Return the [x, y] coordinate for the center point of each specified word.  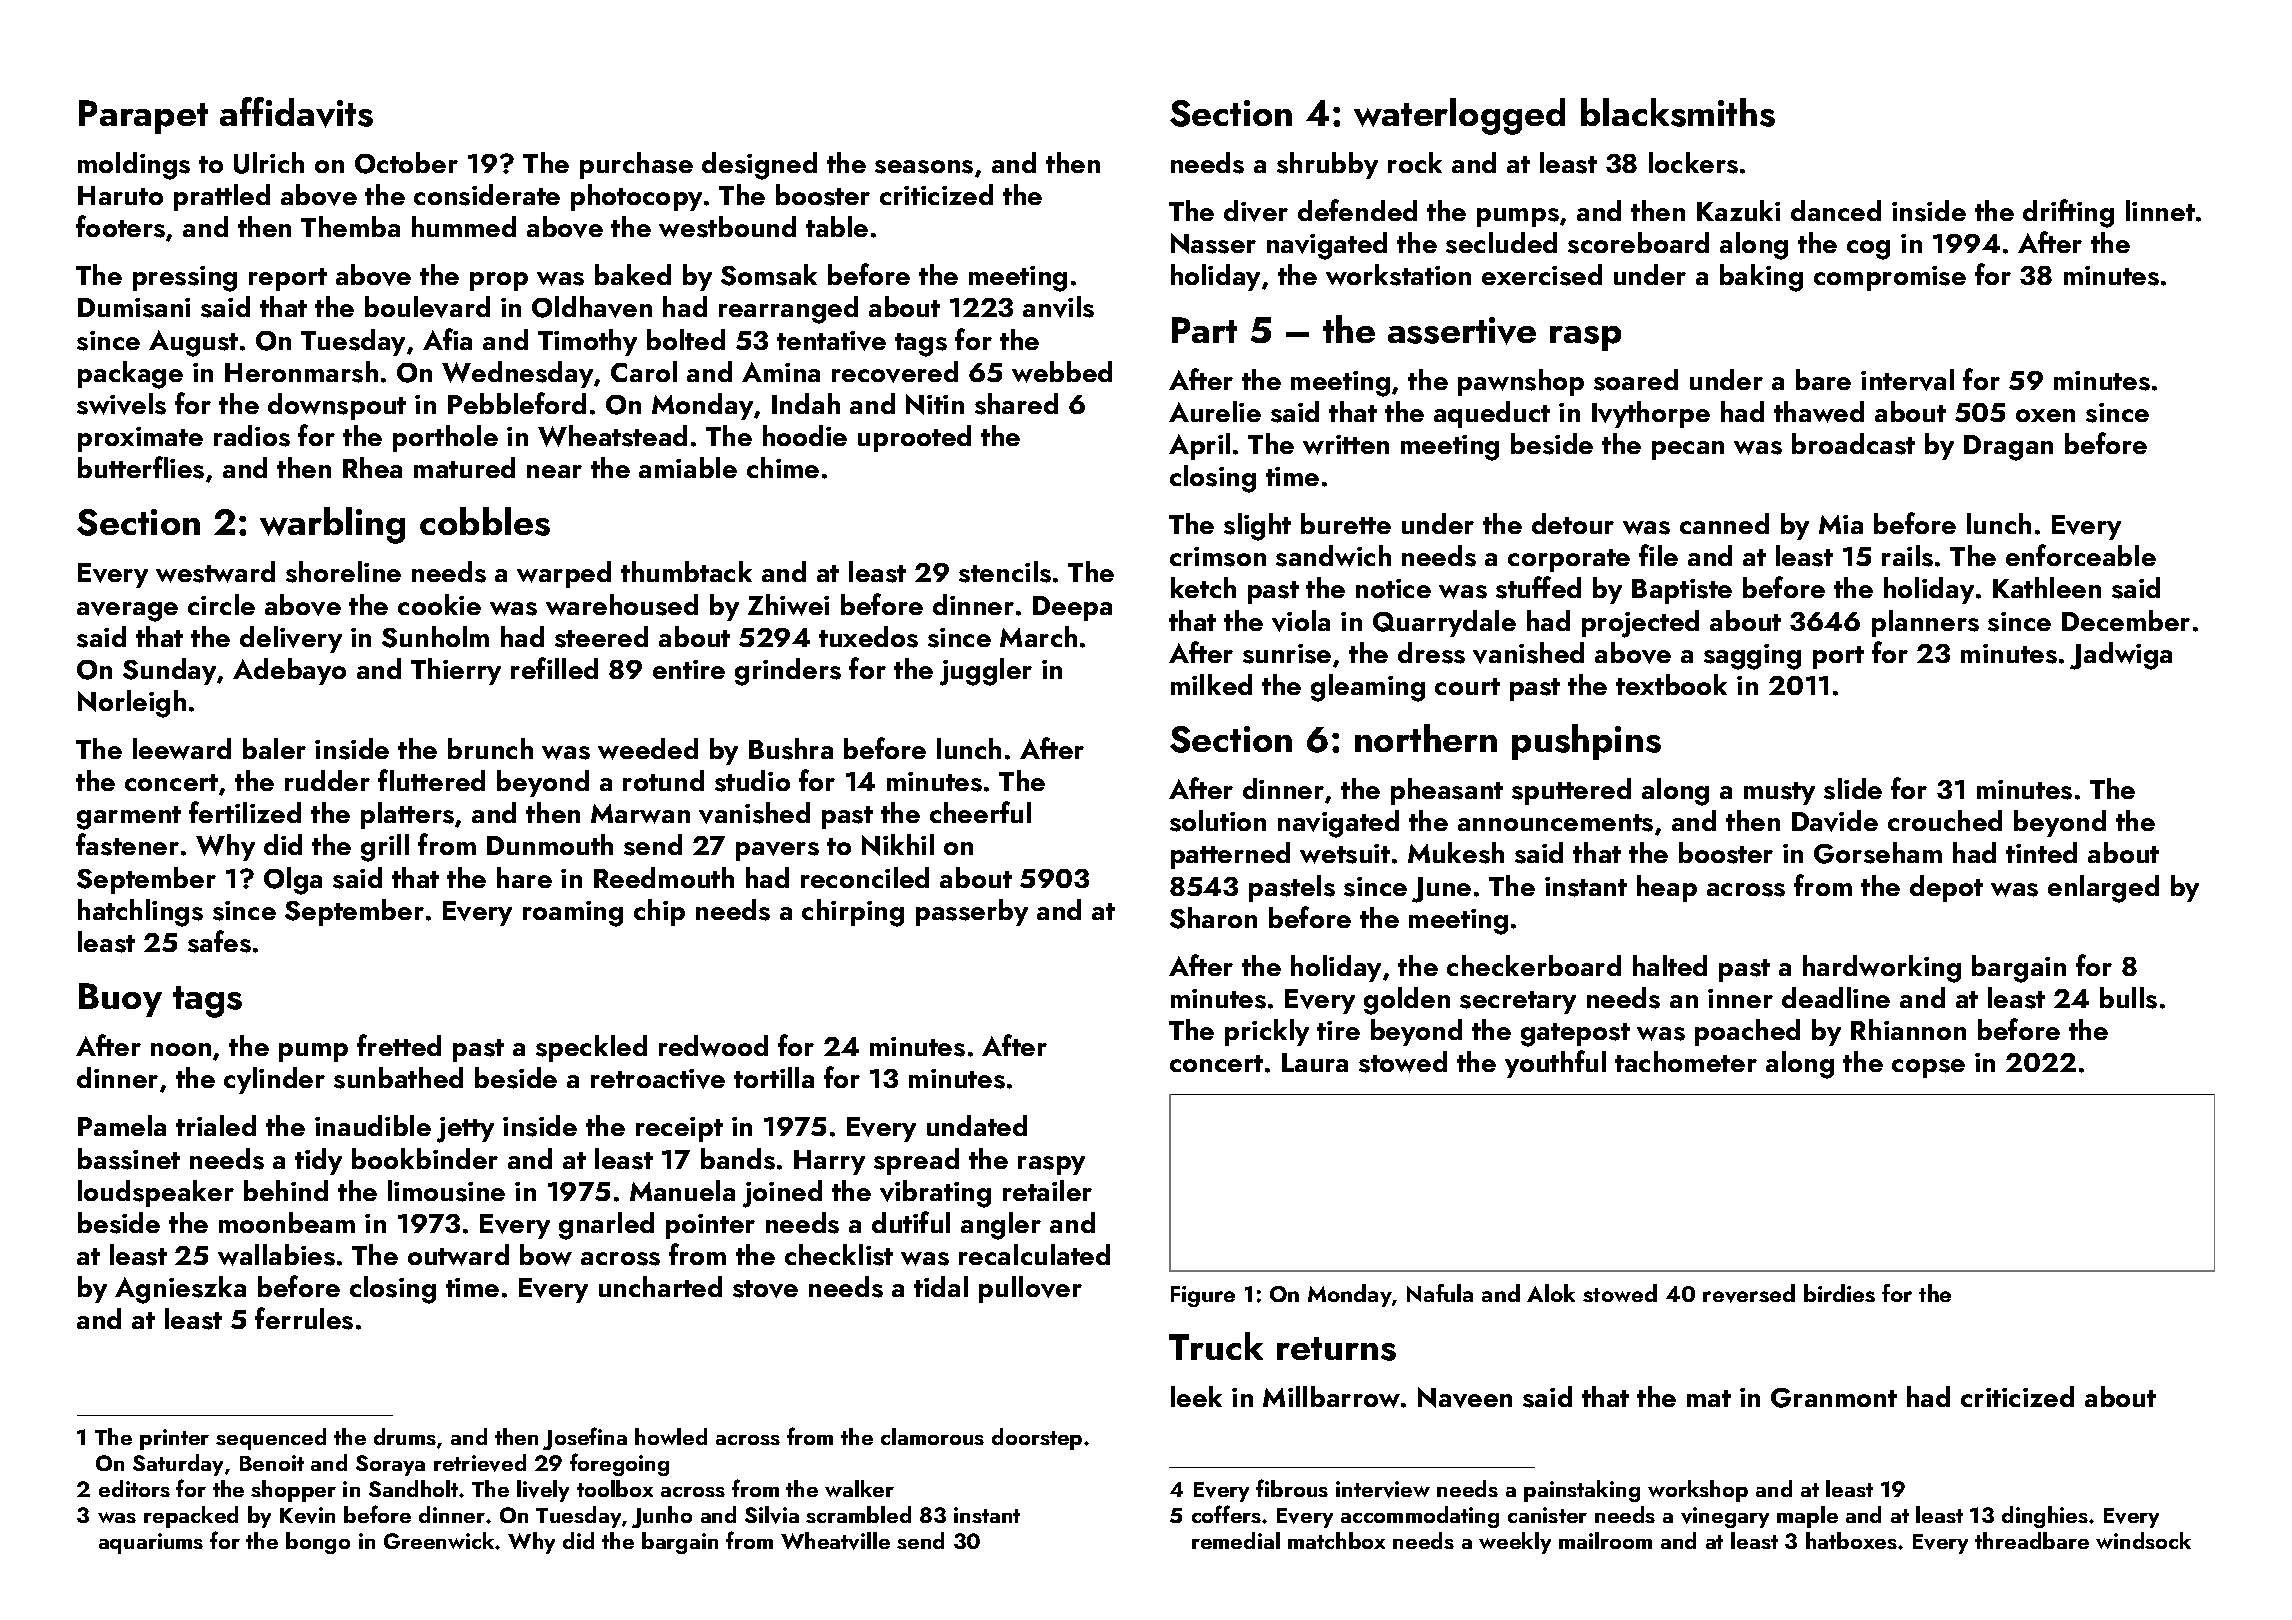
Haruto [120, 195]
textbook [1671, 684]
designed [759, 166]
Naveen [1465, 1397]
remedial [1236, 1540]
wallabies [276, 1255]
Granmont [1834, 1398]
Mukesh [1456, 853]
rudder [327, 780]
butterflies [141, 467]
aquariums [151, 1543]
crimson [1218, 557]
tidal [941, 1286]
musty [1779, 793]
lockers [1693, 163]
